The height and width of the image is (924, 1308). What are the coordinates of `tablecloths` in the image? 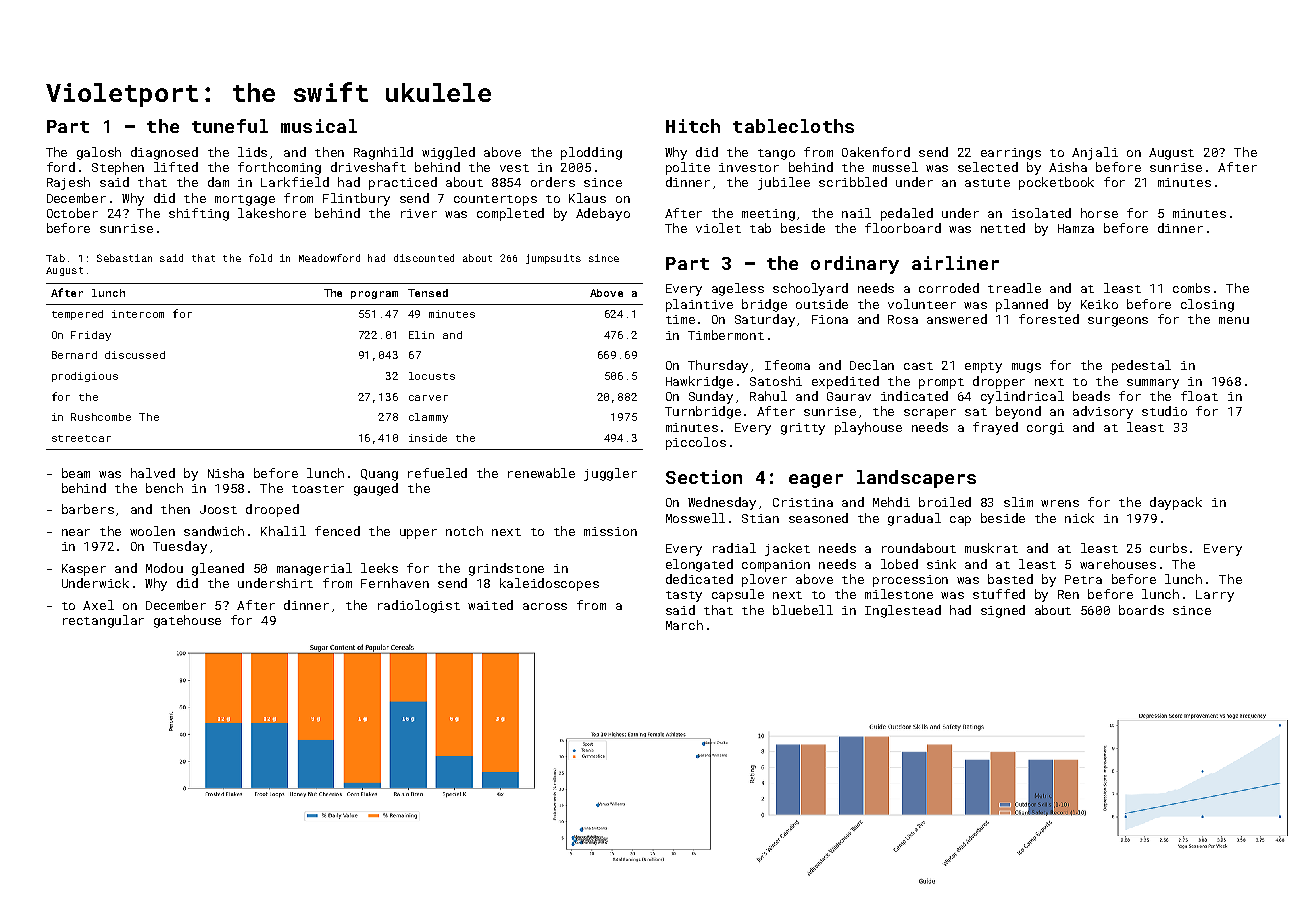 It's located at (793, 126).
